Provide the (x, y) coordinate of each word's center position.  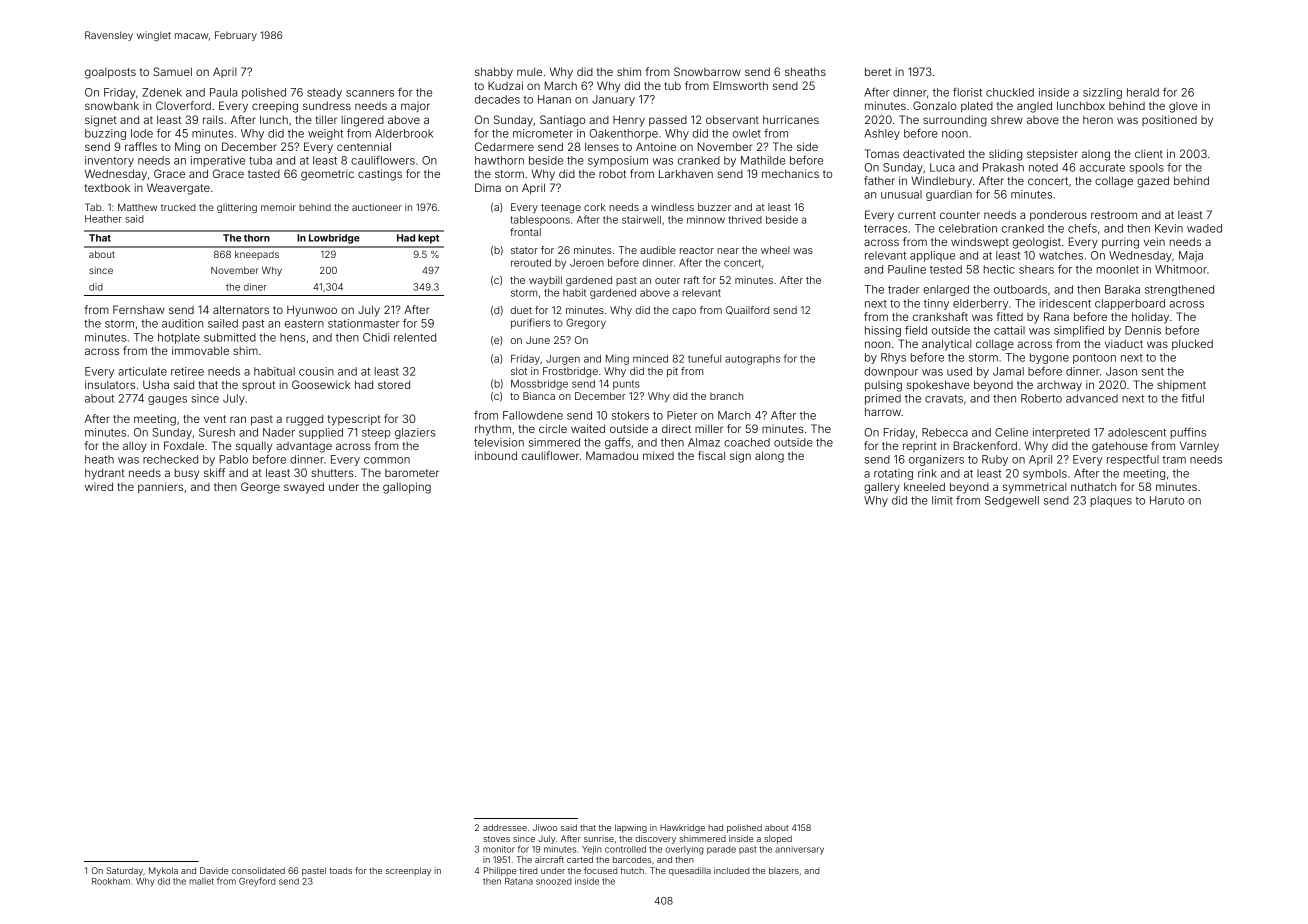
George (260, 488)
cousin (316, 371)
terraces (885, 229)
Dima (488, 187)
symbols (1045, 474)
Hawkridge (682, 828)
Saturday (124, 871)
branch (726, 396)
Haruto (1167, 500)
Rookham (111, 881)
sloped (778, 839)
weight (325, 134)
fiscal (711, 455)
